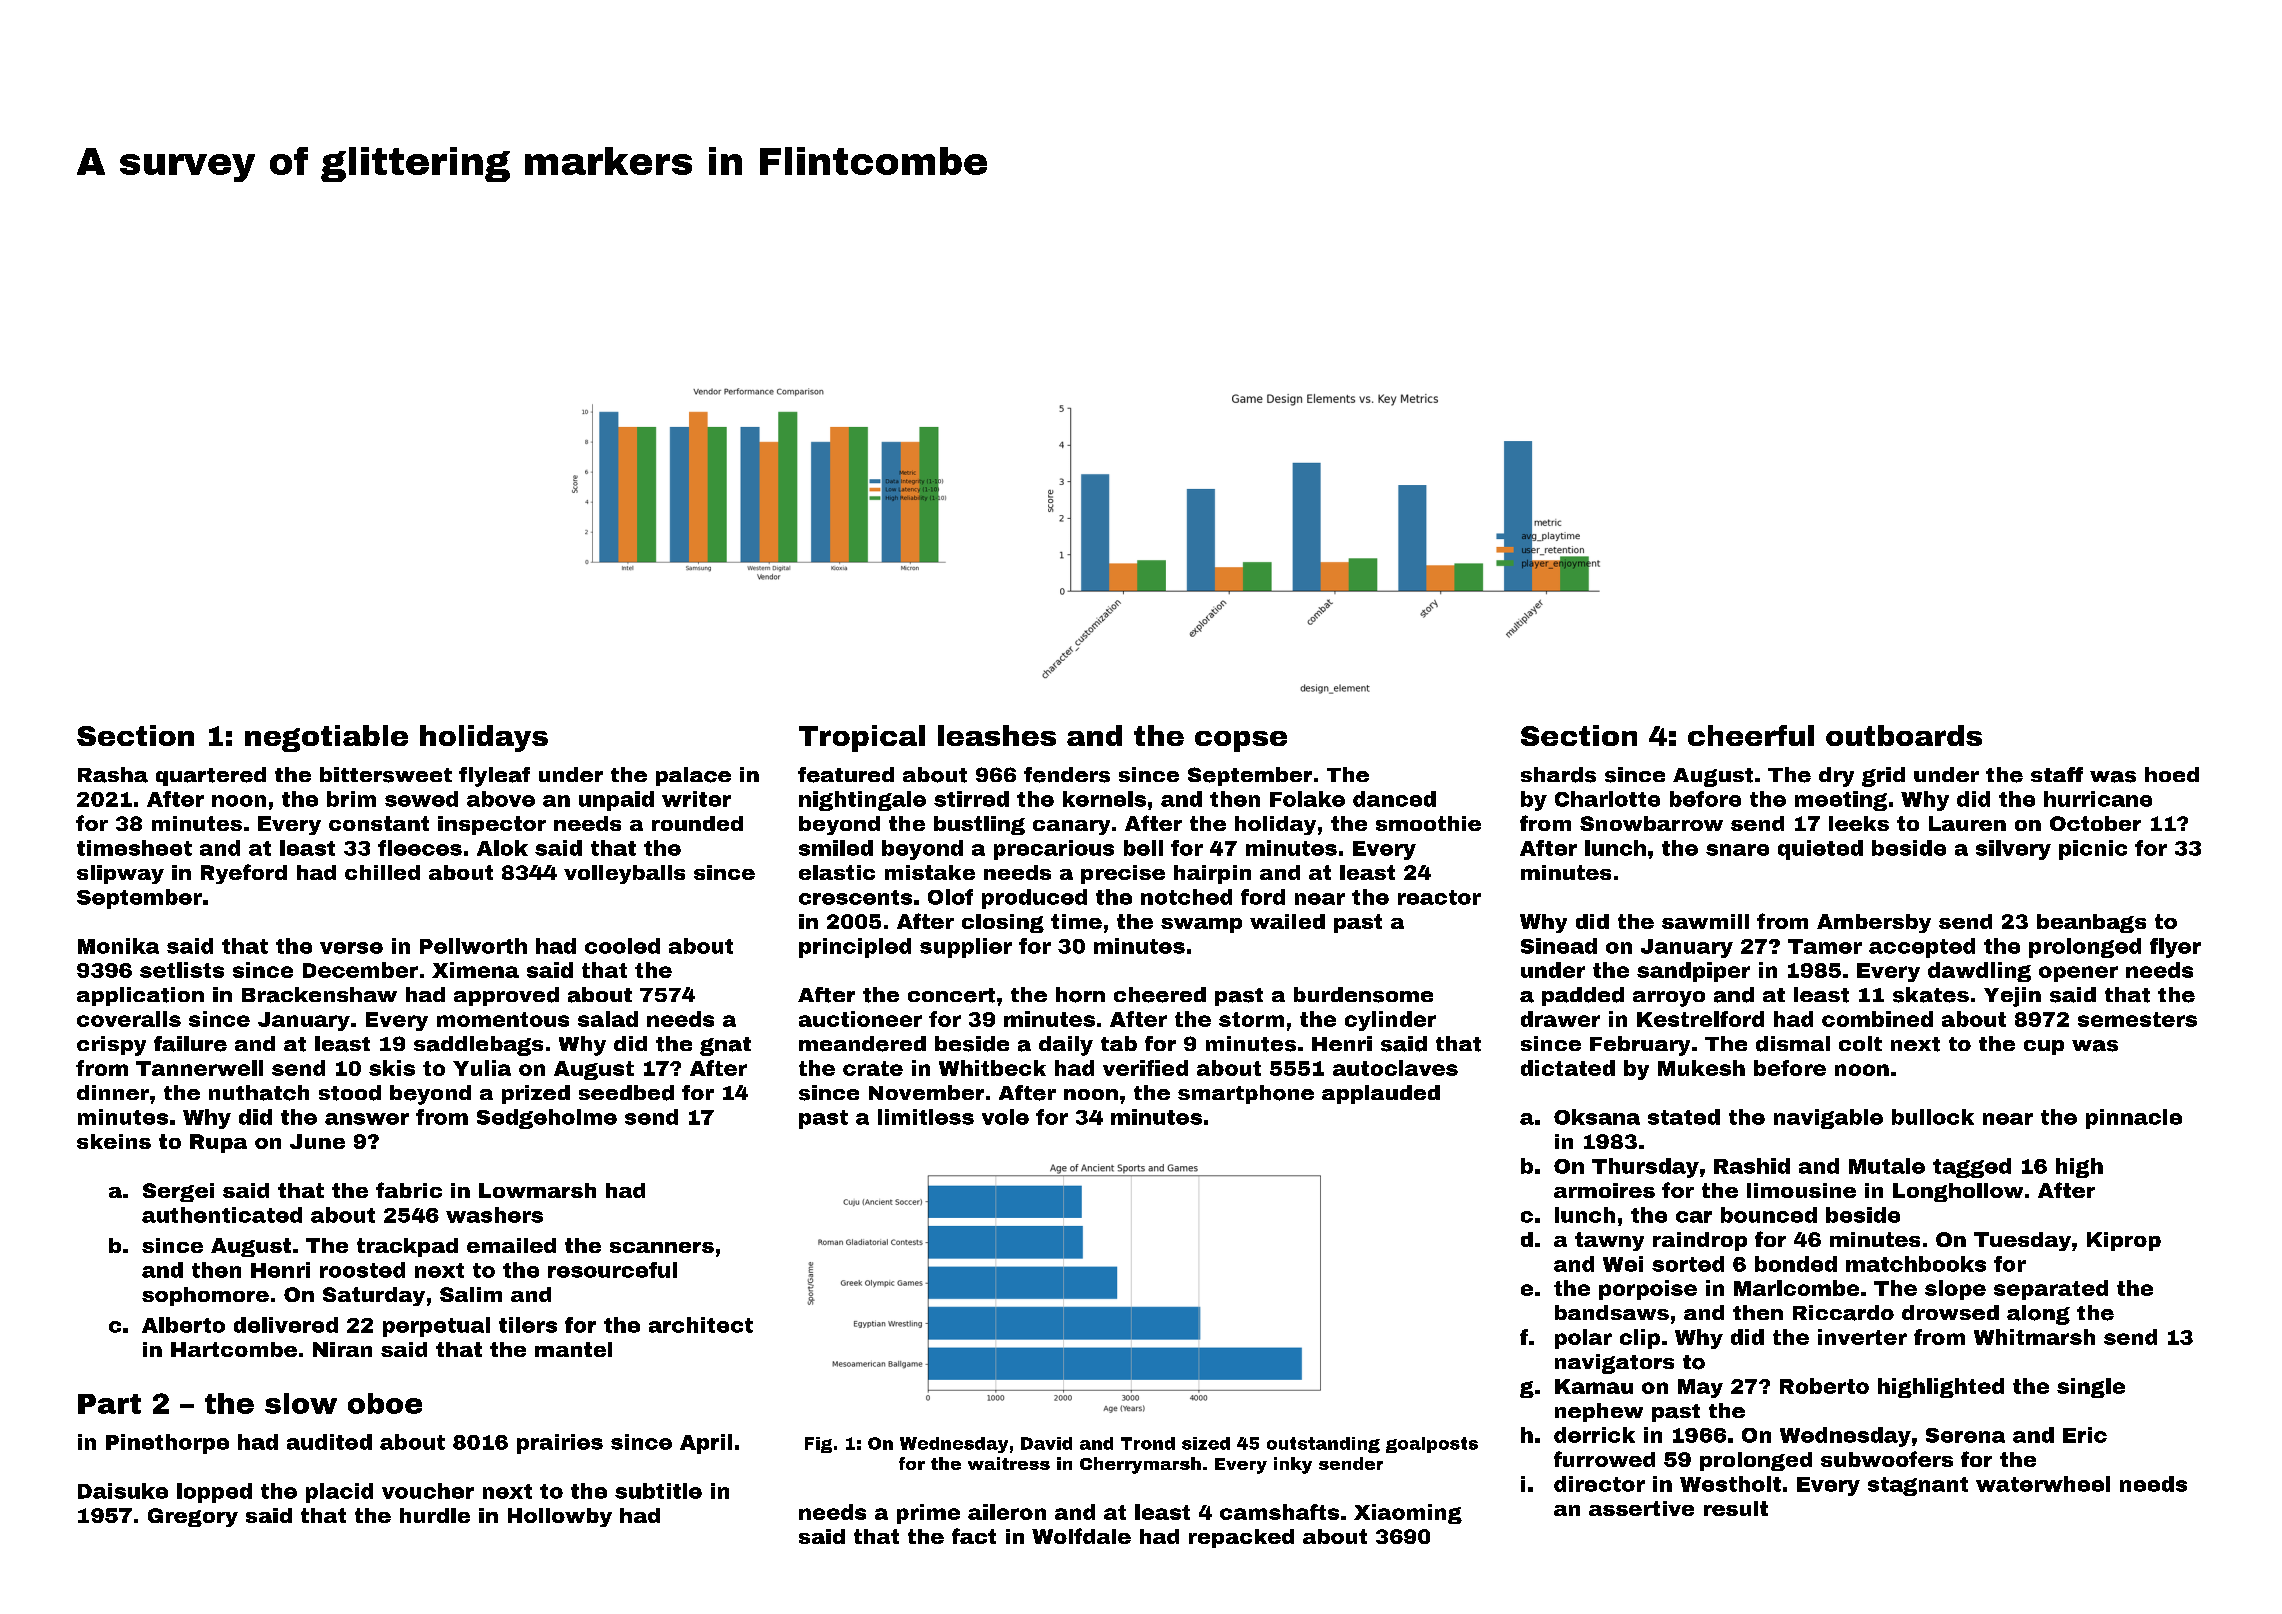 Image resolution: width=2282 pixels, height=1614 pixels. Describe the element at coordinates (1904, 735) in the document. I see `outboards` at that location.
